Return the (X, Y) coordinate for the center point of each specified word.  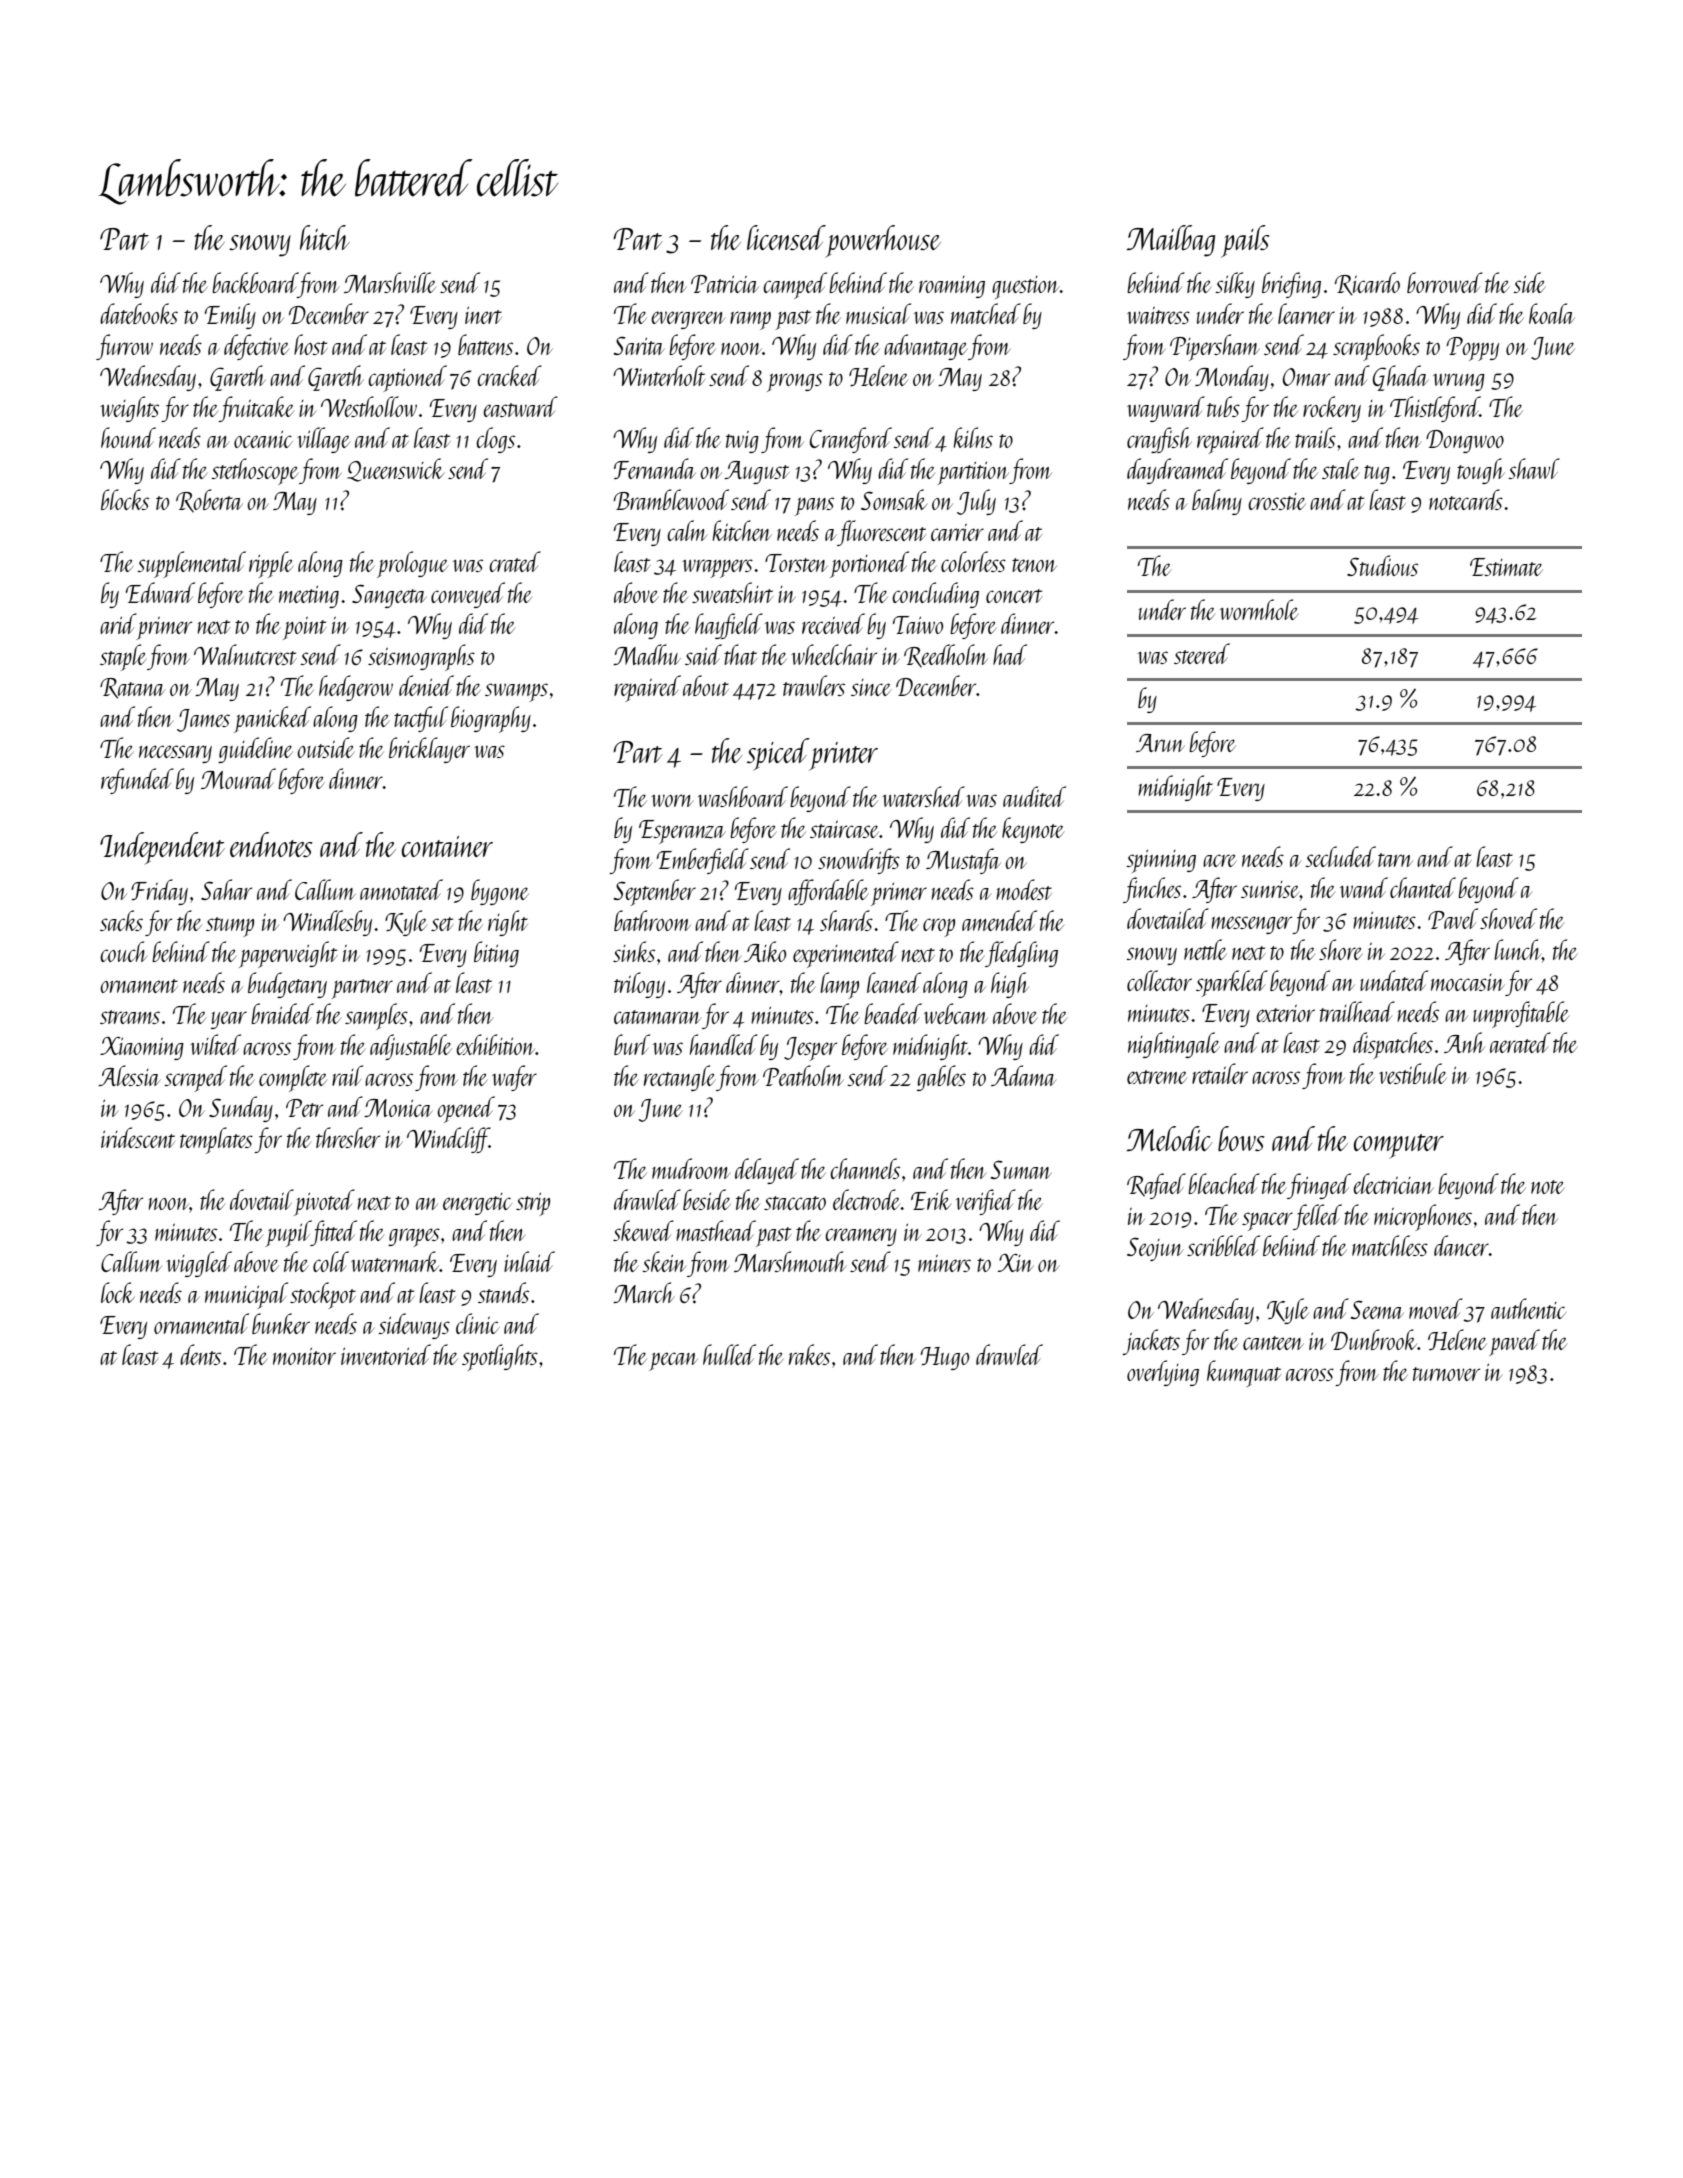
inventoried (386, 1354)
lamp (839, 985)
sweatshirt (732, 592)
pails (1245, 241)
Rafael (1156, 1186)
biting (496, 954)
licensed (786, 237)
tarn (1395, 860)
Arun (1160, 743)
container (447, 846)
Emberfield (703, 861)
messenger (1252, 925)
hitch (325, 237)
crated (515, 561)
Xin (1016, 1263)
